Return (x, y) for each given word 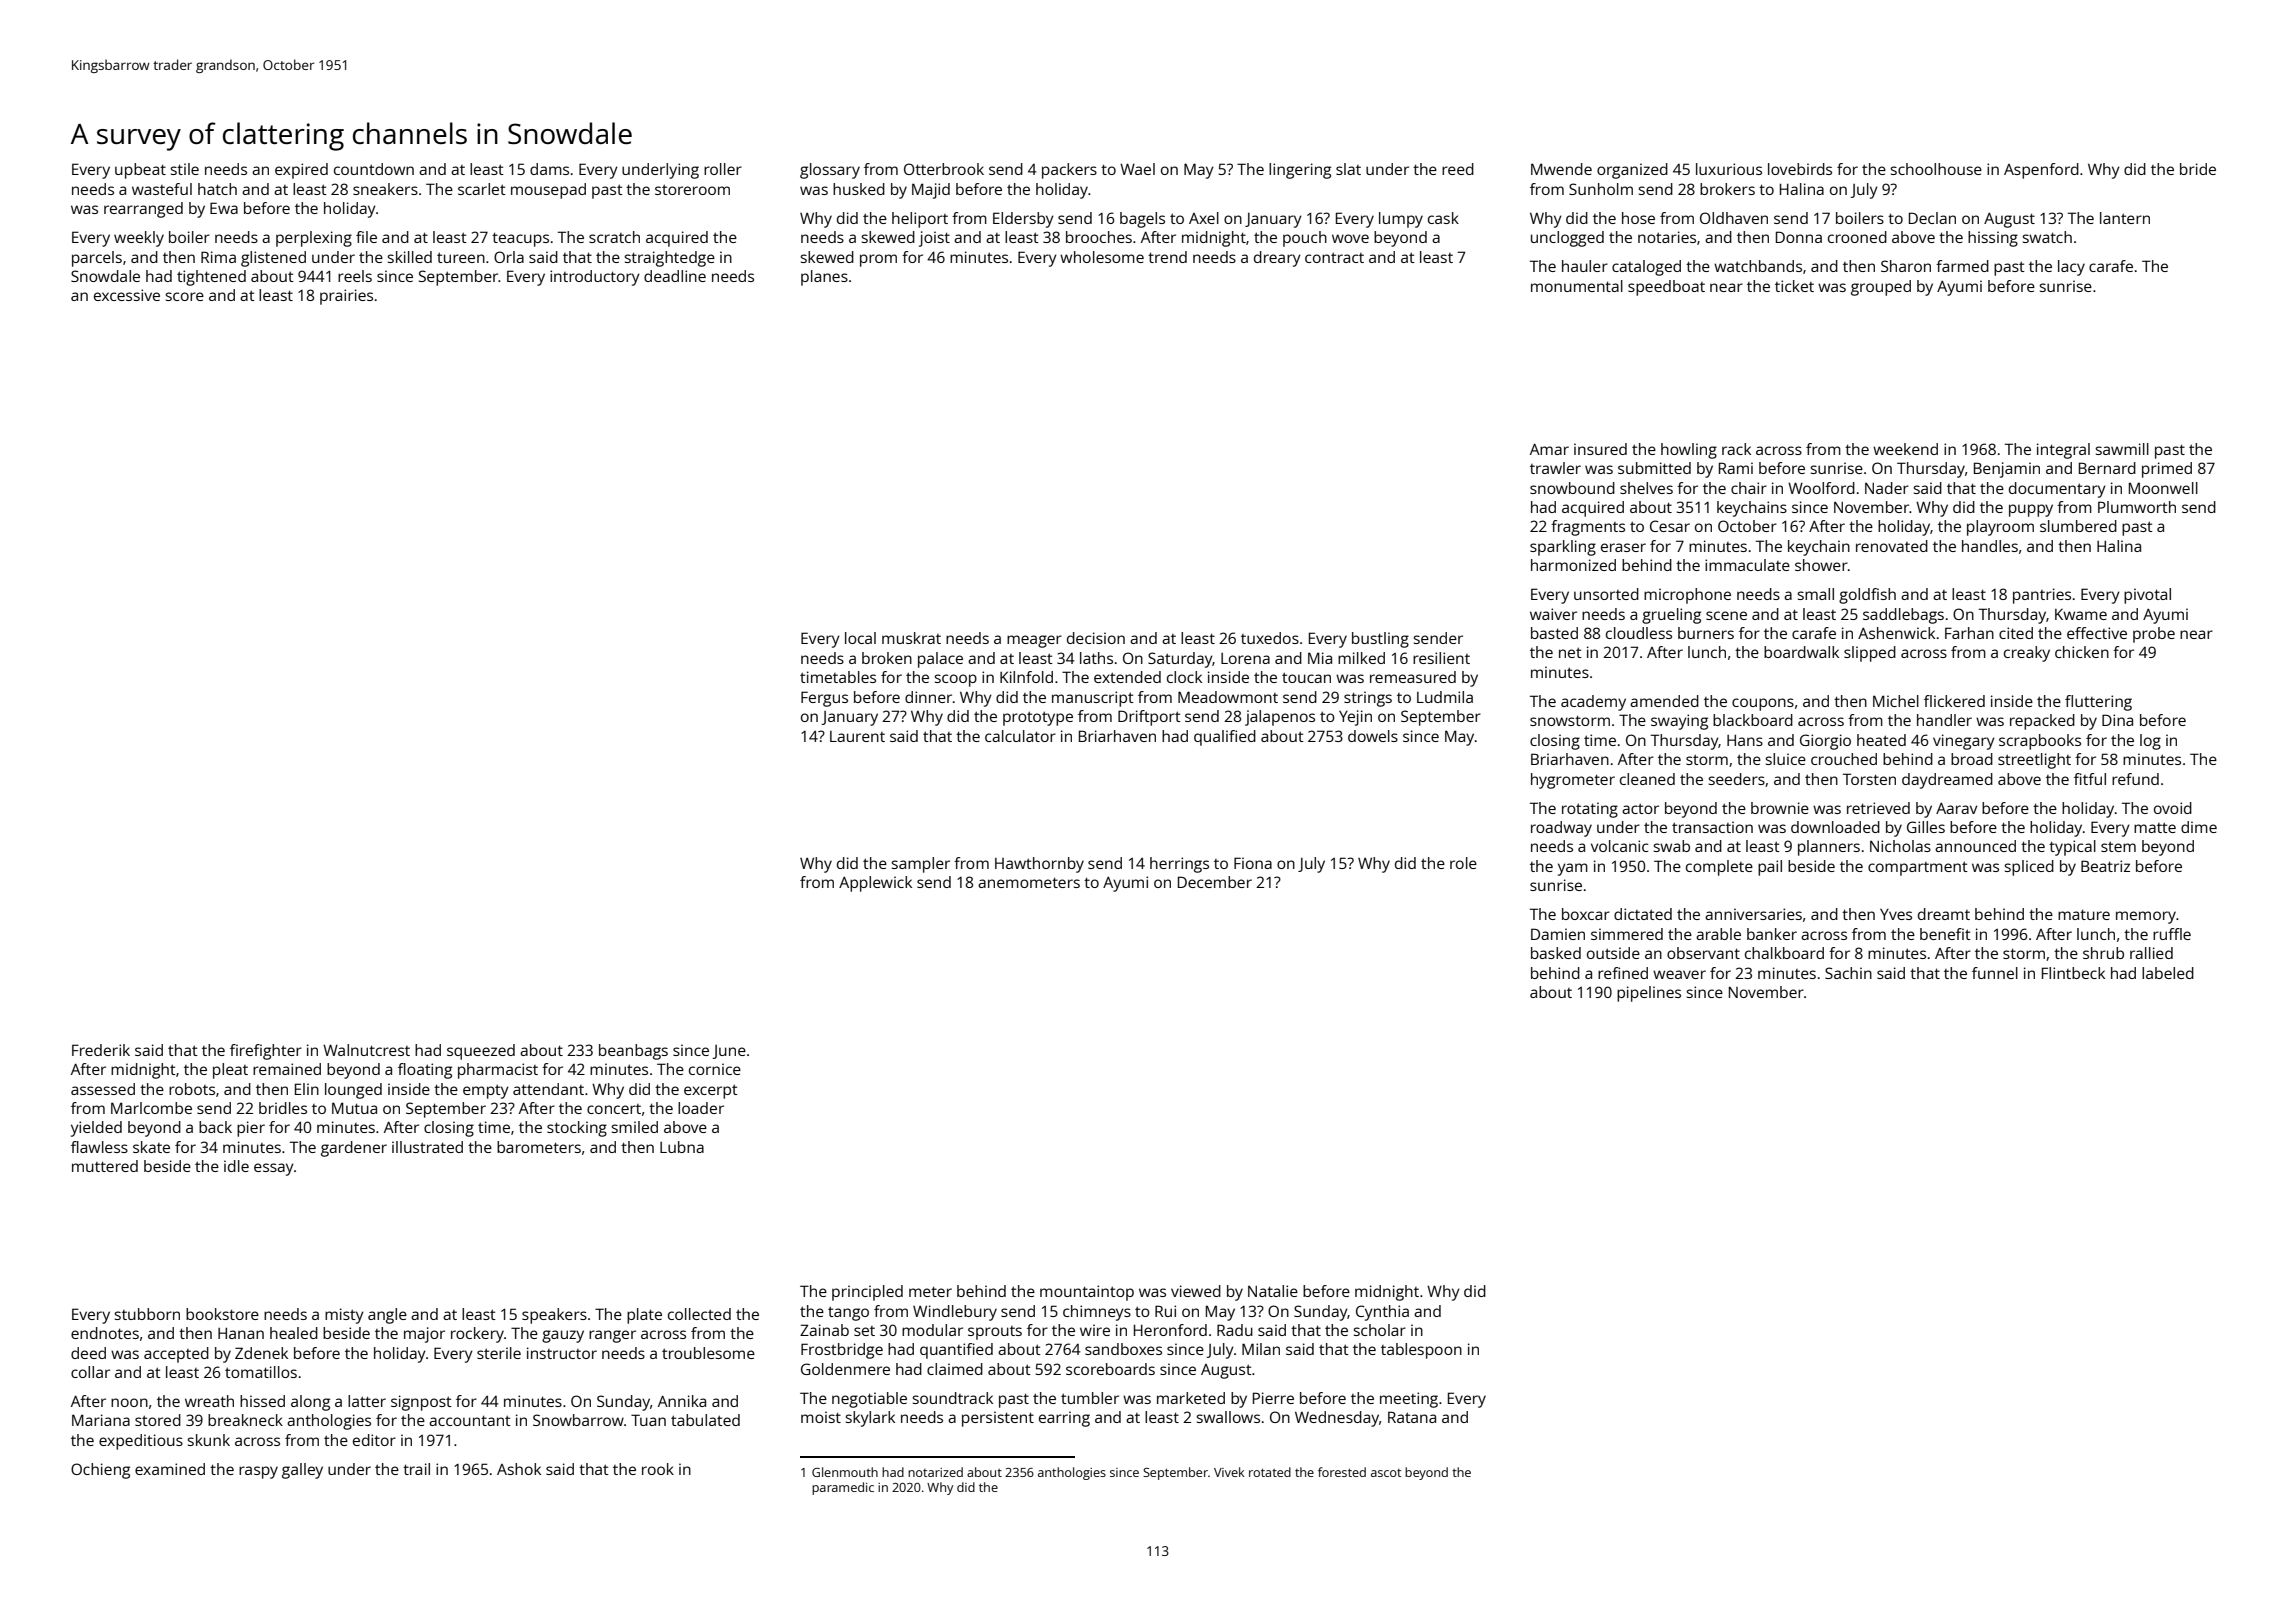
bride (2198, 169)
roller (723, 169)
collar (90, 1372)
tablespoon (1421, 1351)
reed (1458, 169)
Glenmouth (845, 1472)
